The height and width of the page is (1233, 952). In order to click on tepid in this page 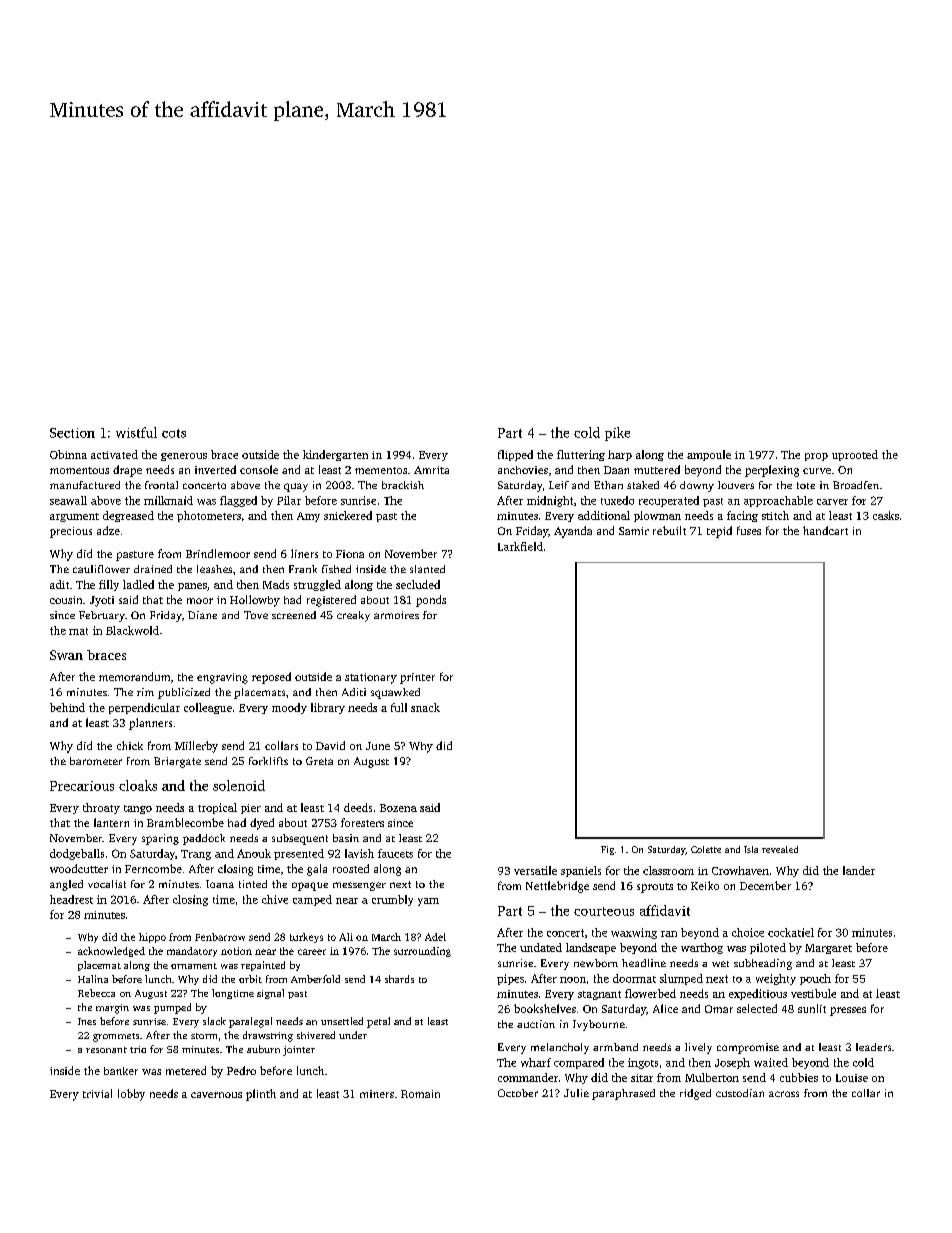, I will do `click(719, 532)`.
